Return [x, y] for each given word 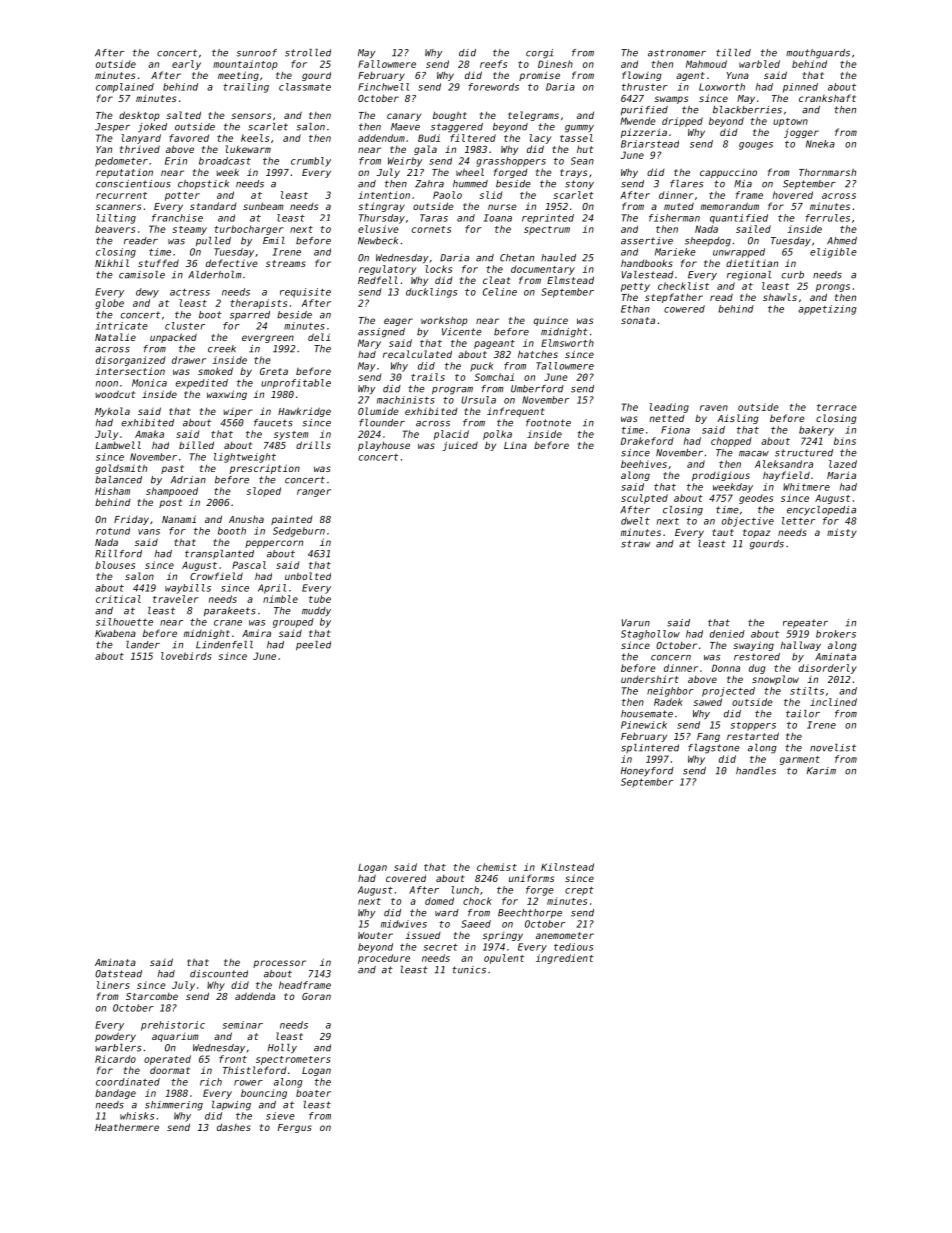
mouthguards [818, 54]
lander [143, 645]
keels [255, 138]
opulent [504, 959]
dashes [234, 1127]
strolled [308, 53]
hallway [801, 646]
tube [320, 599]
